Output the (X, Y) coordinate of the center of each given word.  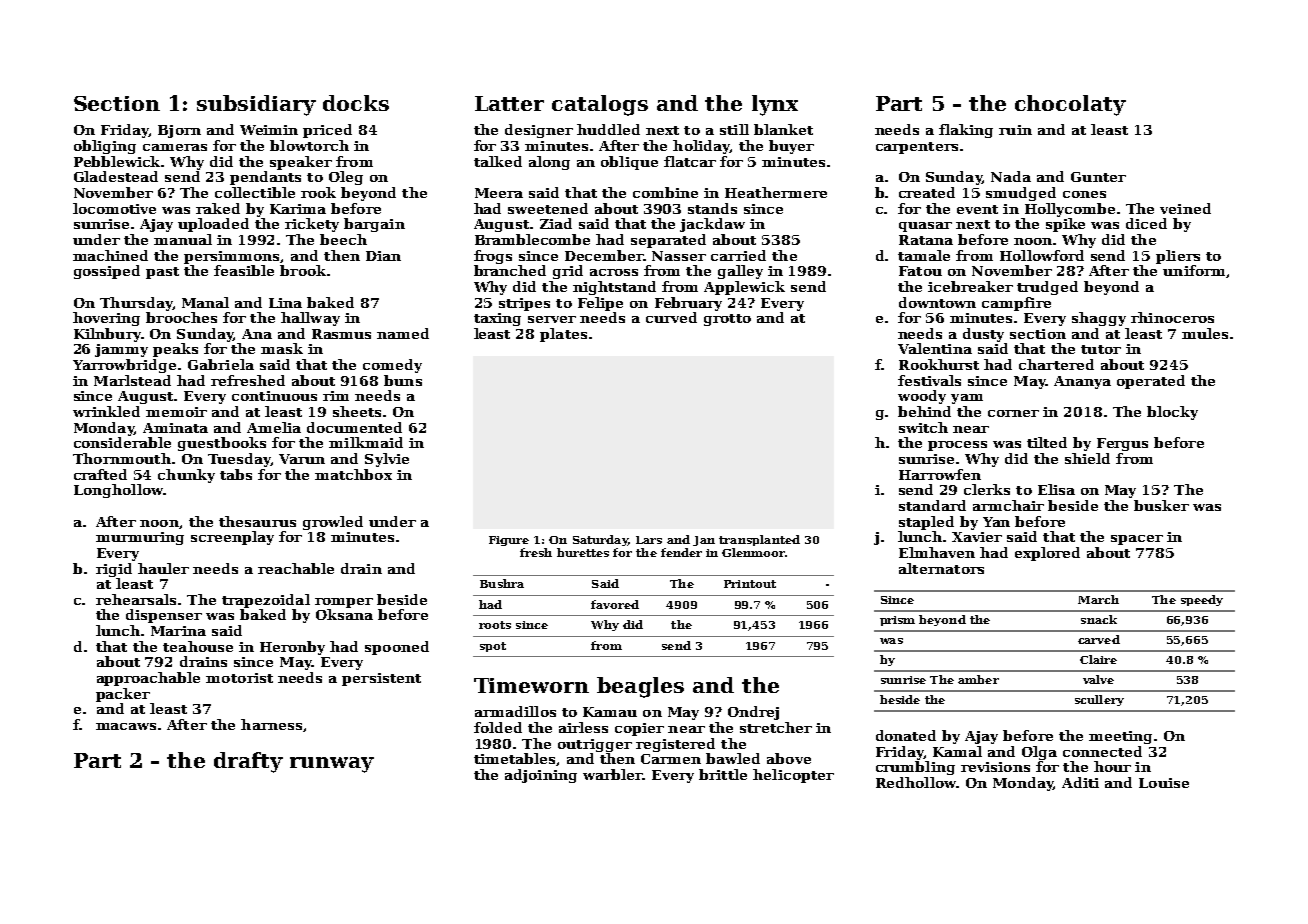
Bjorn (179, 131)
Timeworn (531, 685)
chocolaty (1070, 105)
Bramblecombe (532, 239)
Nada (1011, 176)
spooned (397, 648)
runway (332, 765)
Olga (1039, 753)
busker (1161, 505)
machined (110, 255)
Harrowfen (940, 474)
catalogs (600, 105)
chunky (186, 476)
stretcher (776, 727)
